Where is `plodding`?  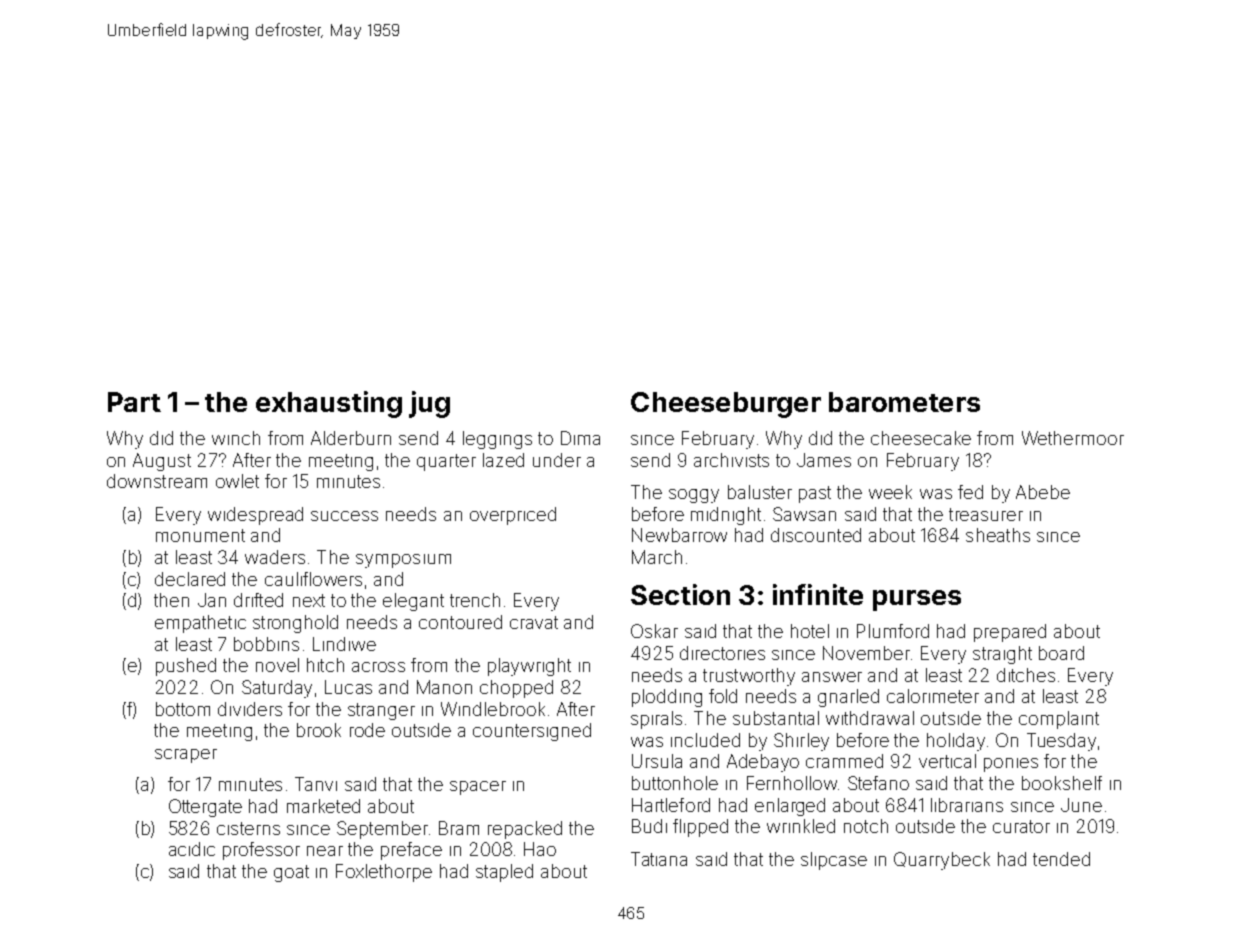
plodding is located at coordinates (667, 698).
